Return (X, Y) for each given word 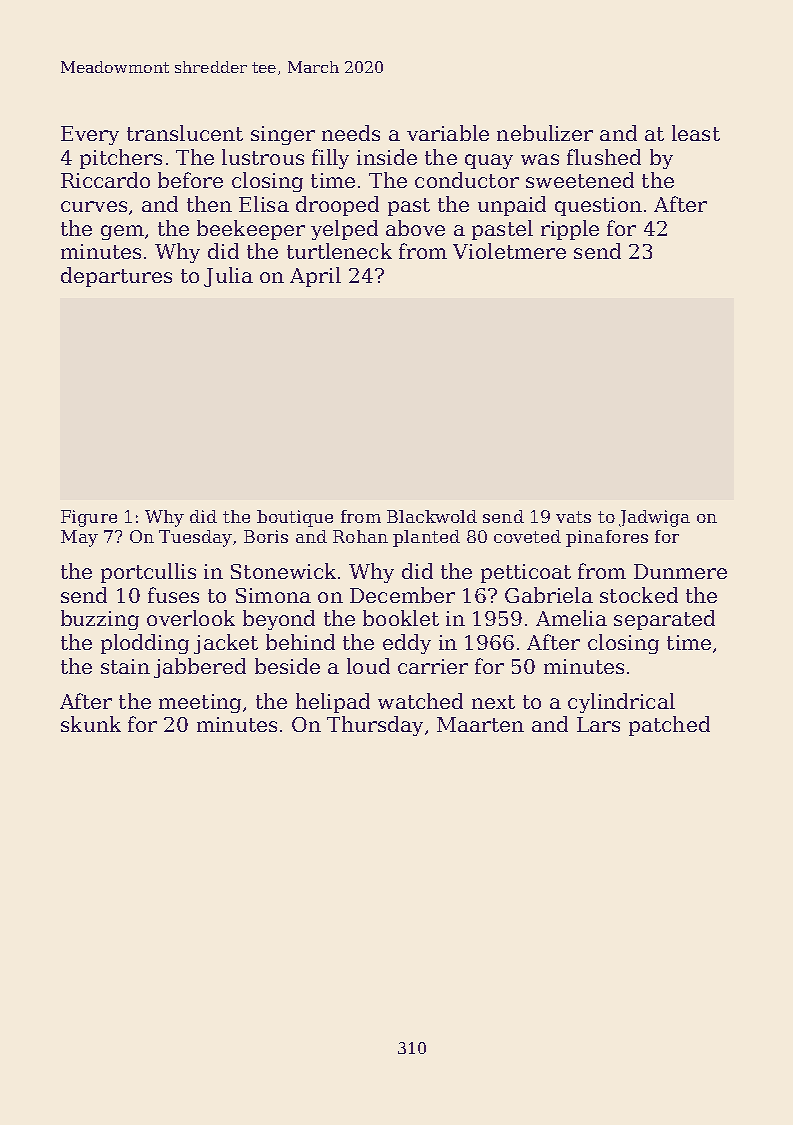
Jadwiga (654, 518)
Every (90, 135)
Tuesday (195, 538)
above (415, 228)
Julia (228, 277)
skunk (91, 724)
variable (448, 133)
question (598, 206)
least (696, 133)
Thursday (375, 726)
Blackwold (432, 516)
